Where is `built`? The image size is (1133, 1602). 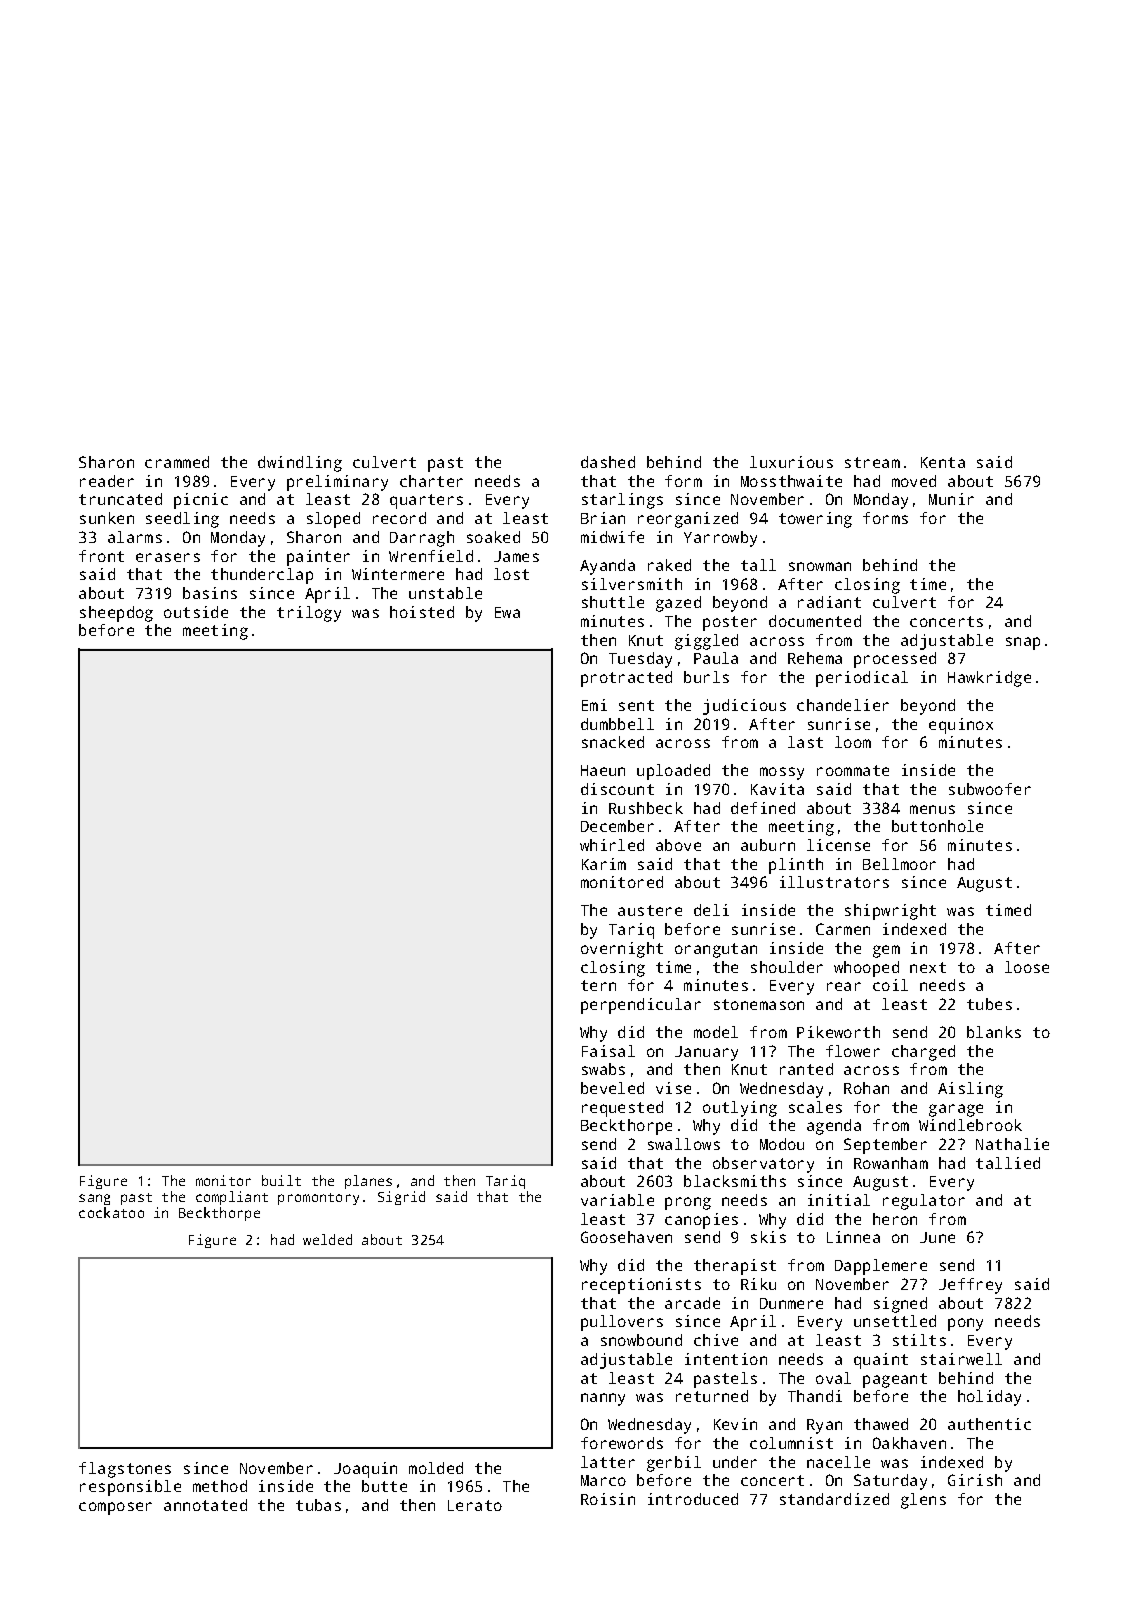 built is located at coordinates (281, 1180).
